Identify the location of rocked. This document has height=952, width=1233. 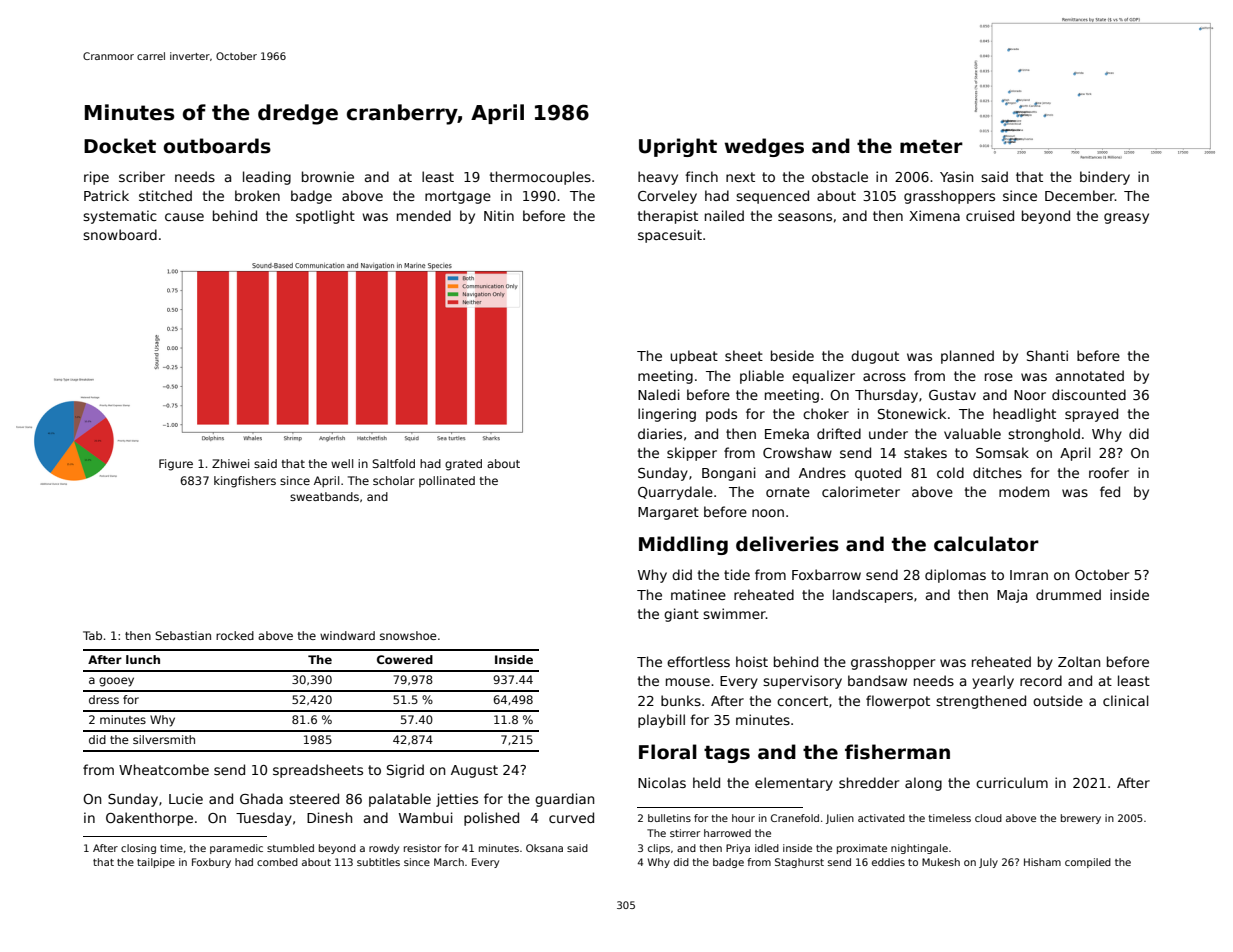
(235, 635).
